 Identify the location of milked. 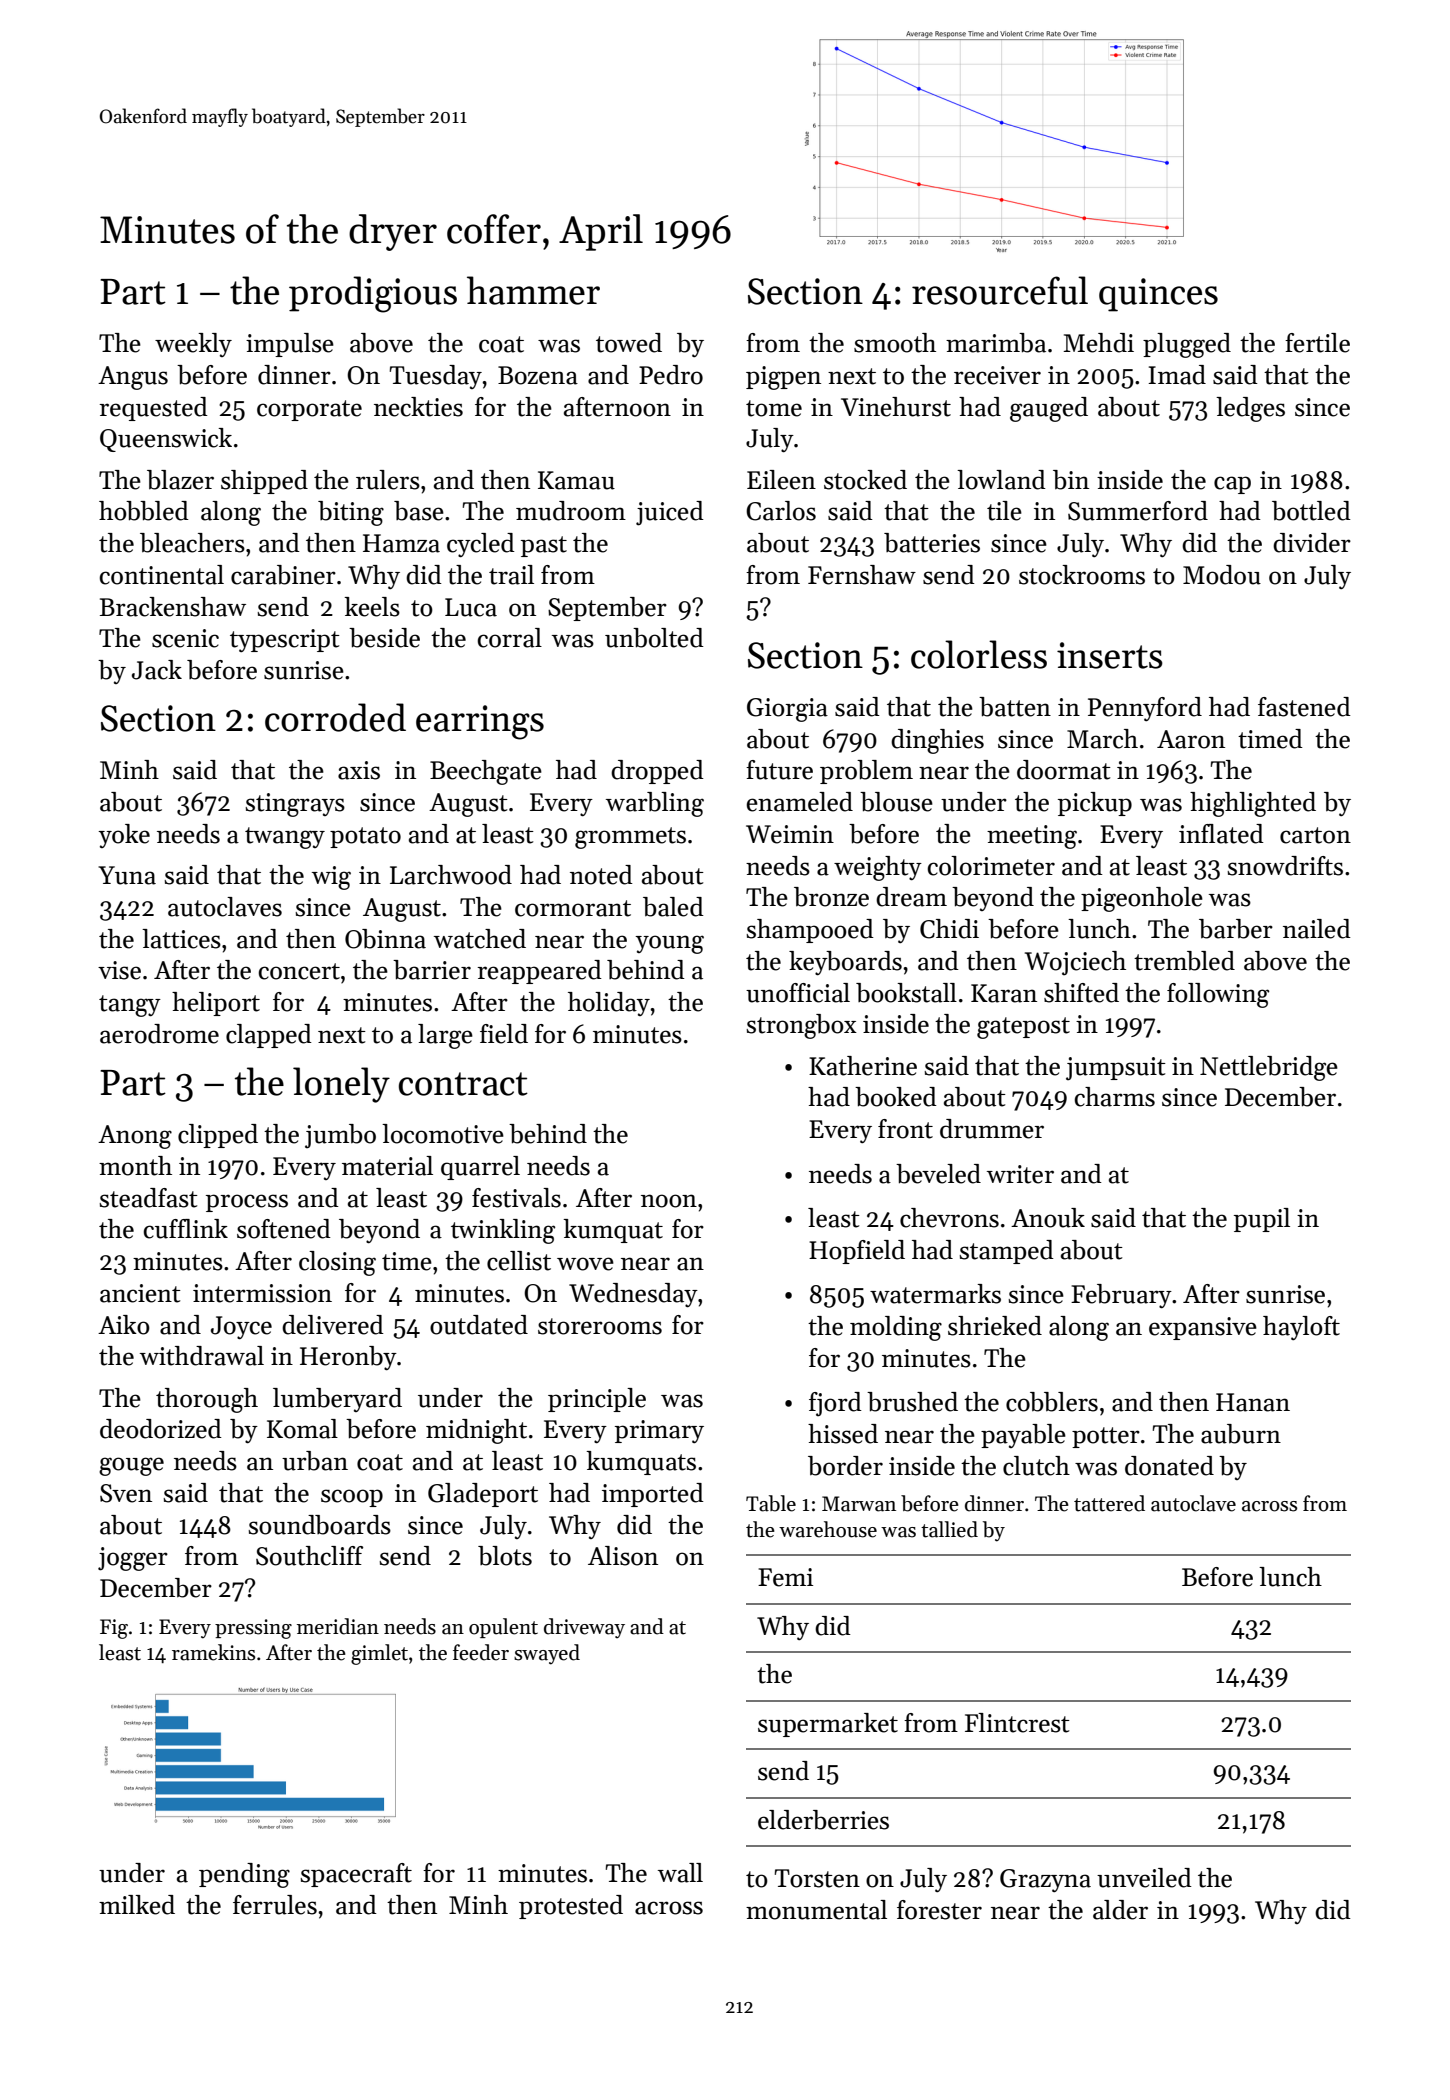
(137, 1905).
